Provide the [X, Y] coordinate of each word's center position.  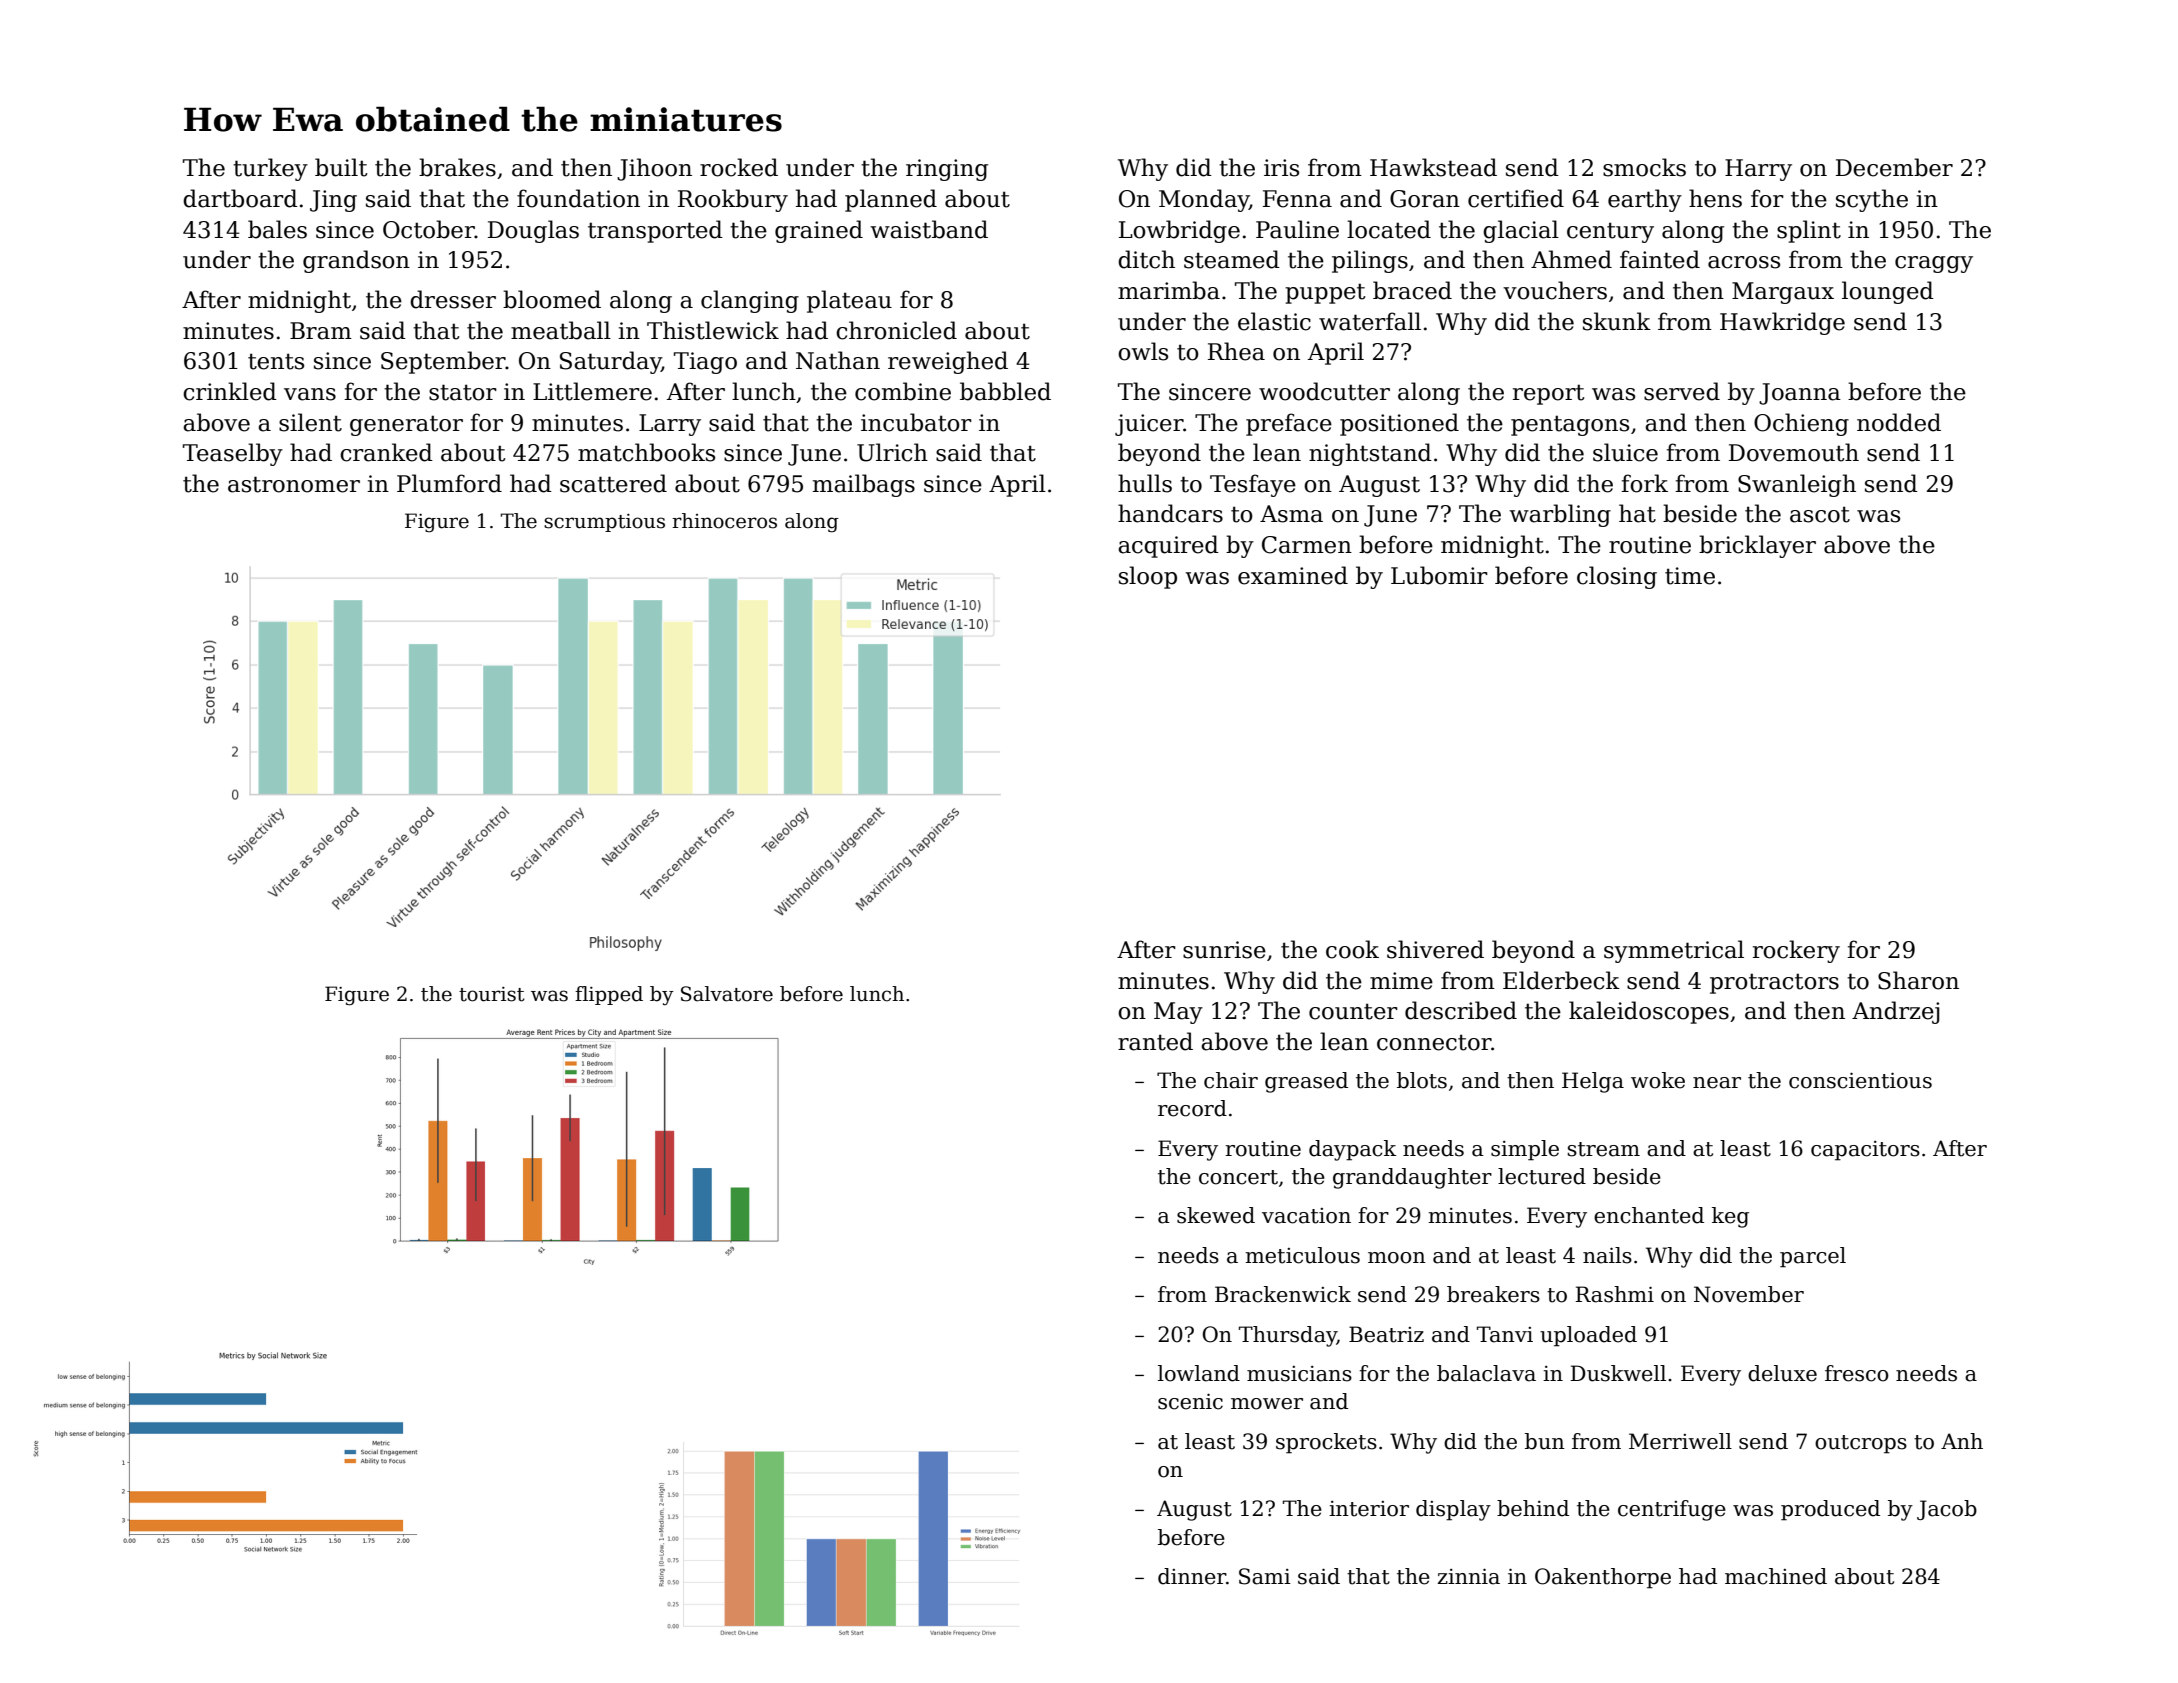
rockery [1796, 951]
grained [819, 231]
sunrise [1224, 950]
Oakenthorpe [1603, 1578]
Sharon [1918, 980]
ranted [1155, 1041]
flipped [609, 995]
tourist [492, 994]
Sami [1265, 1576]
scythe [1872, 200]
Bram [321, 331]
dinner [1192, 1576]
